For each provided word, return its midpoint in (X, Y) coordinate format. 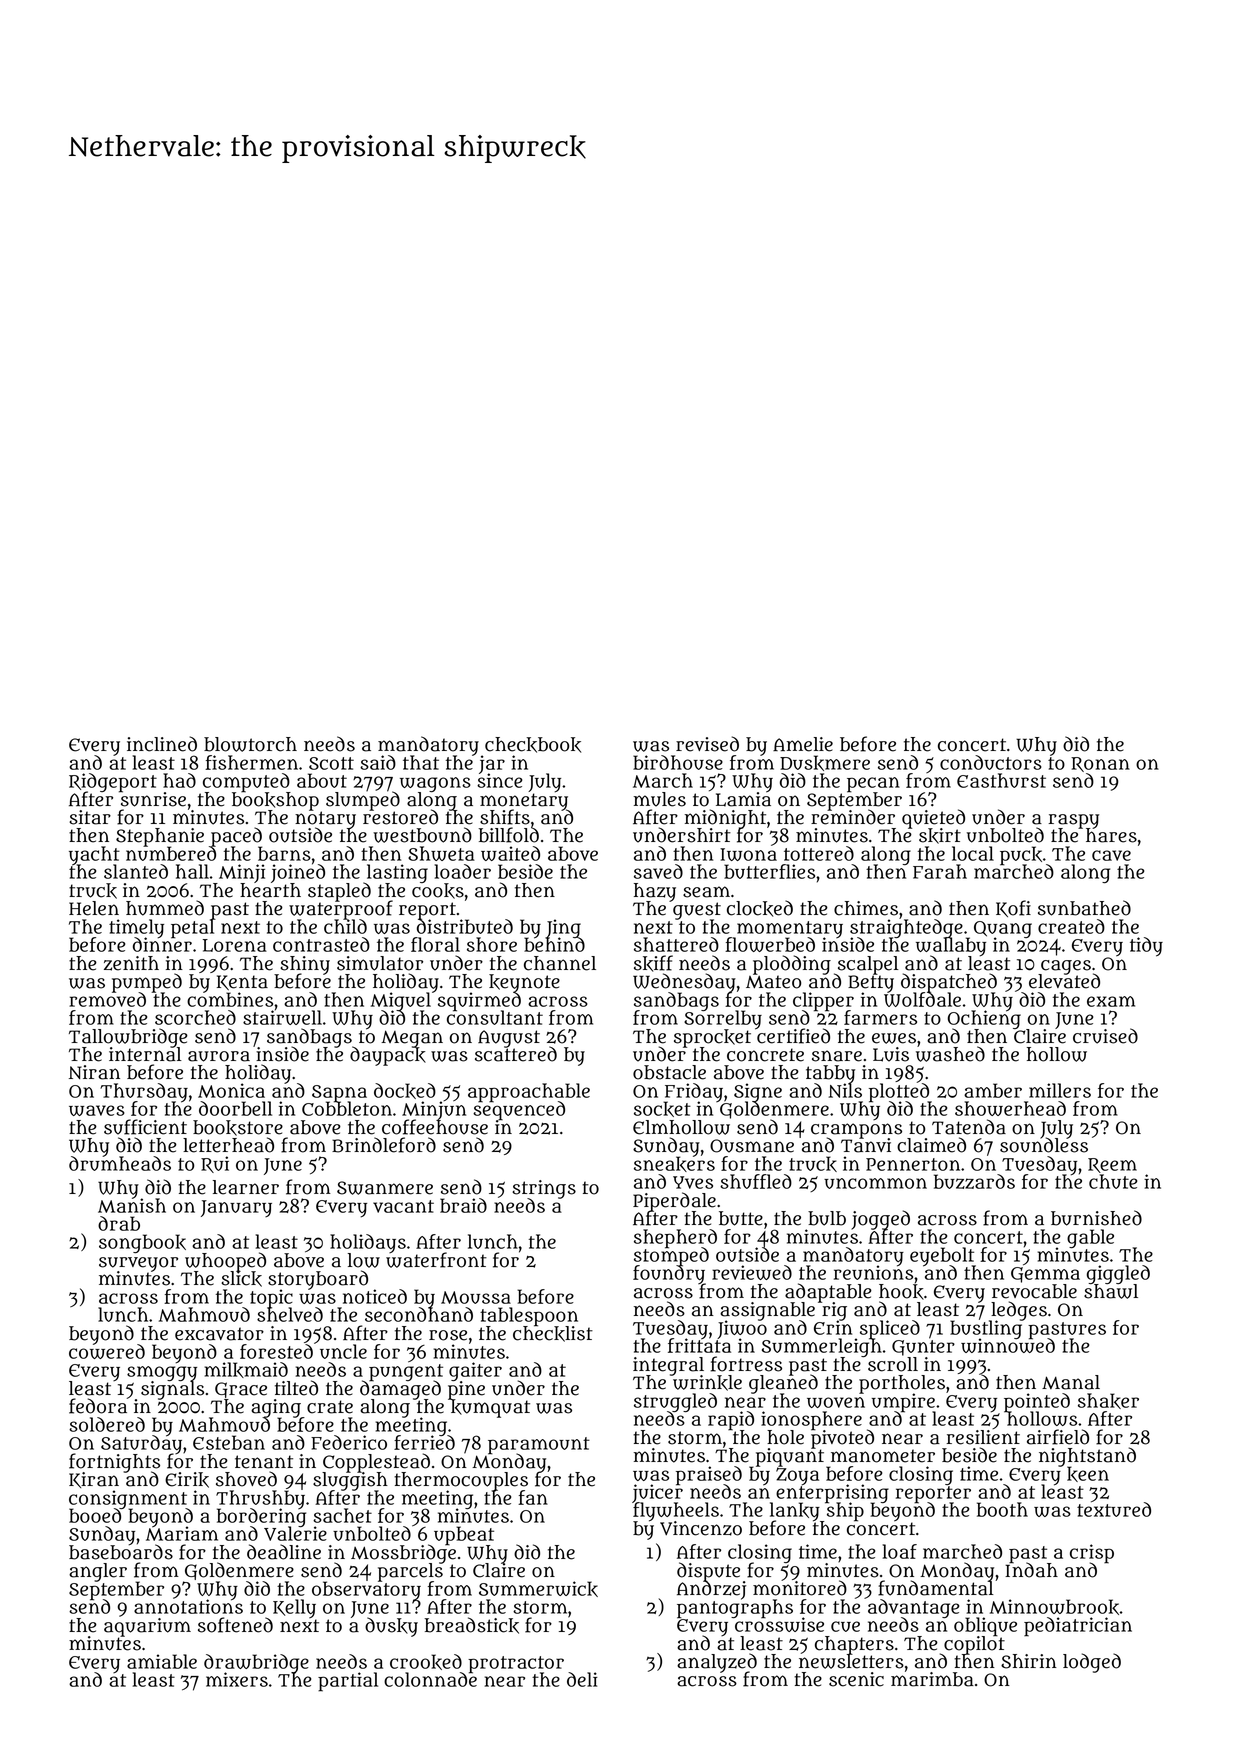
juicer (657, 1493)
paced (236, 836)
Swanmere (385, 1188)
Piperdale (674, 1201)
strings (544, 1189)
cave (1111, 855)
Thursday (144, 1092)
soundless (1044, 1145)
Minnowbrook (1054, 1607)
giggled (1118, 1274)
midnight (725, 818)
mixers (237, 1679)
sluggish (350, 1481)
